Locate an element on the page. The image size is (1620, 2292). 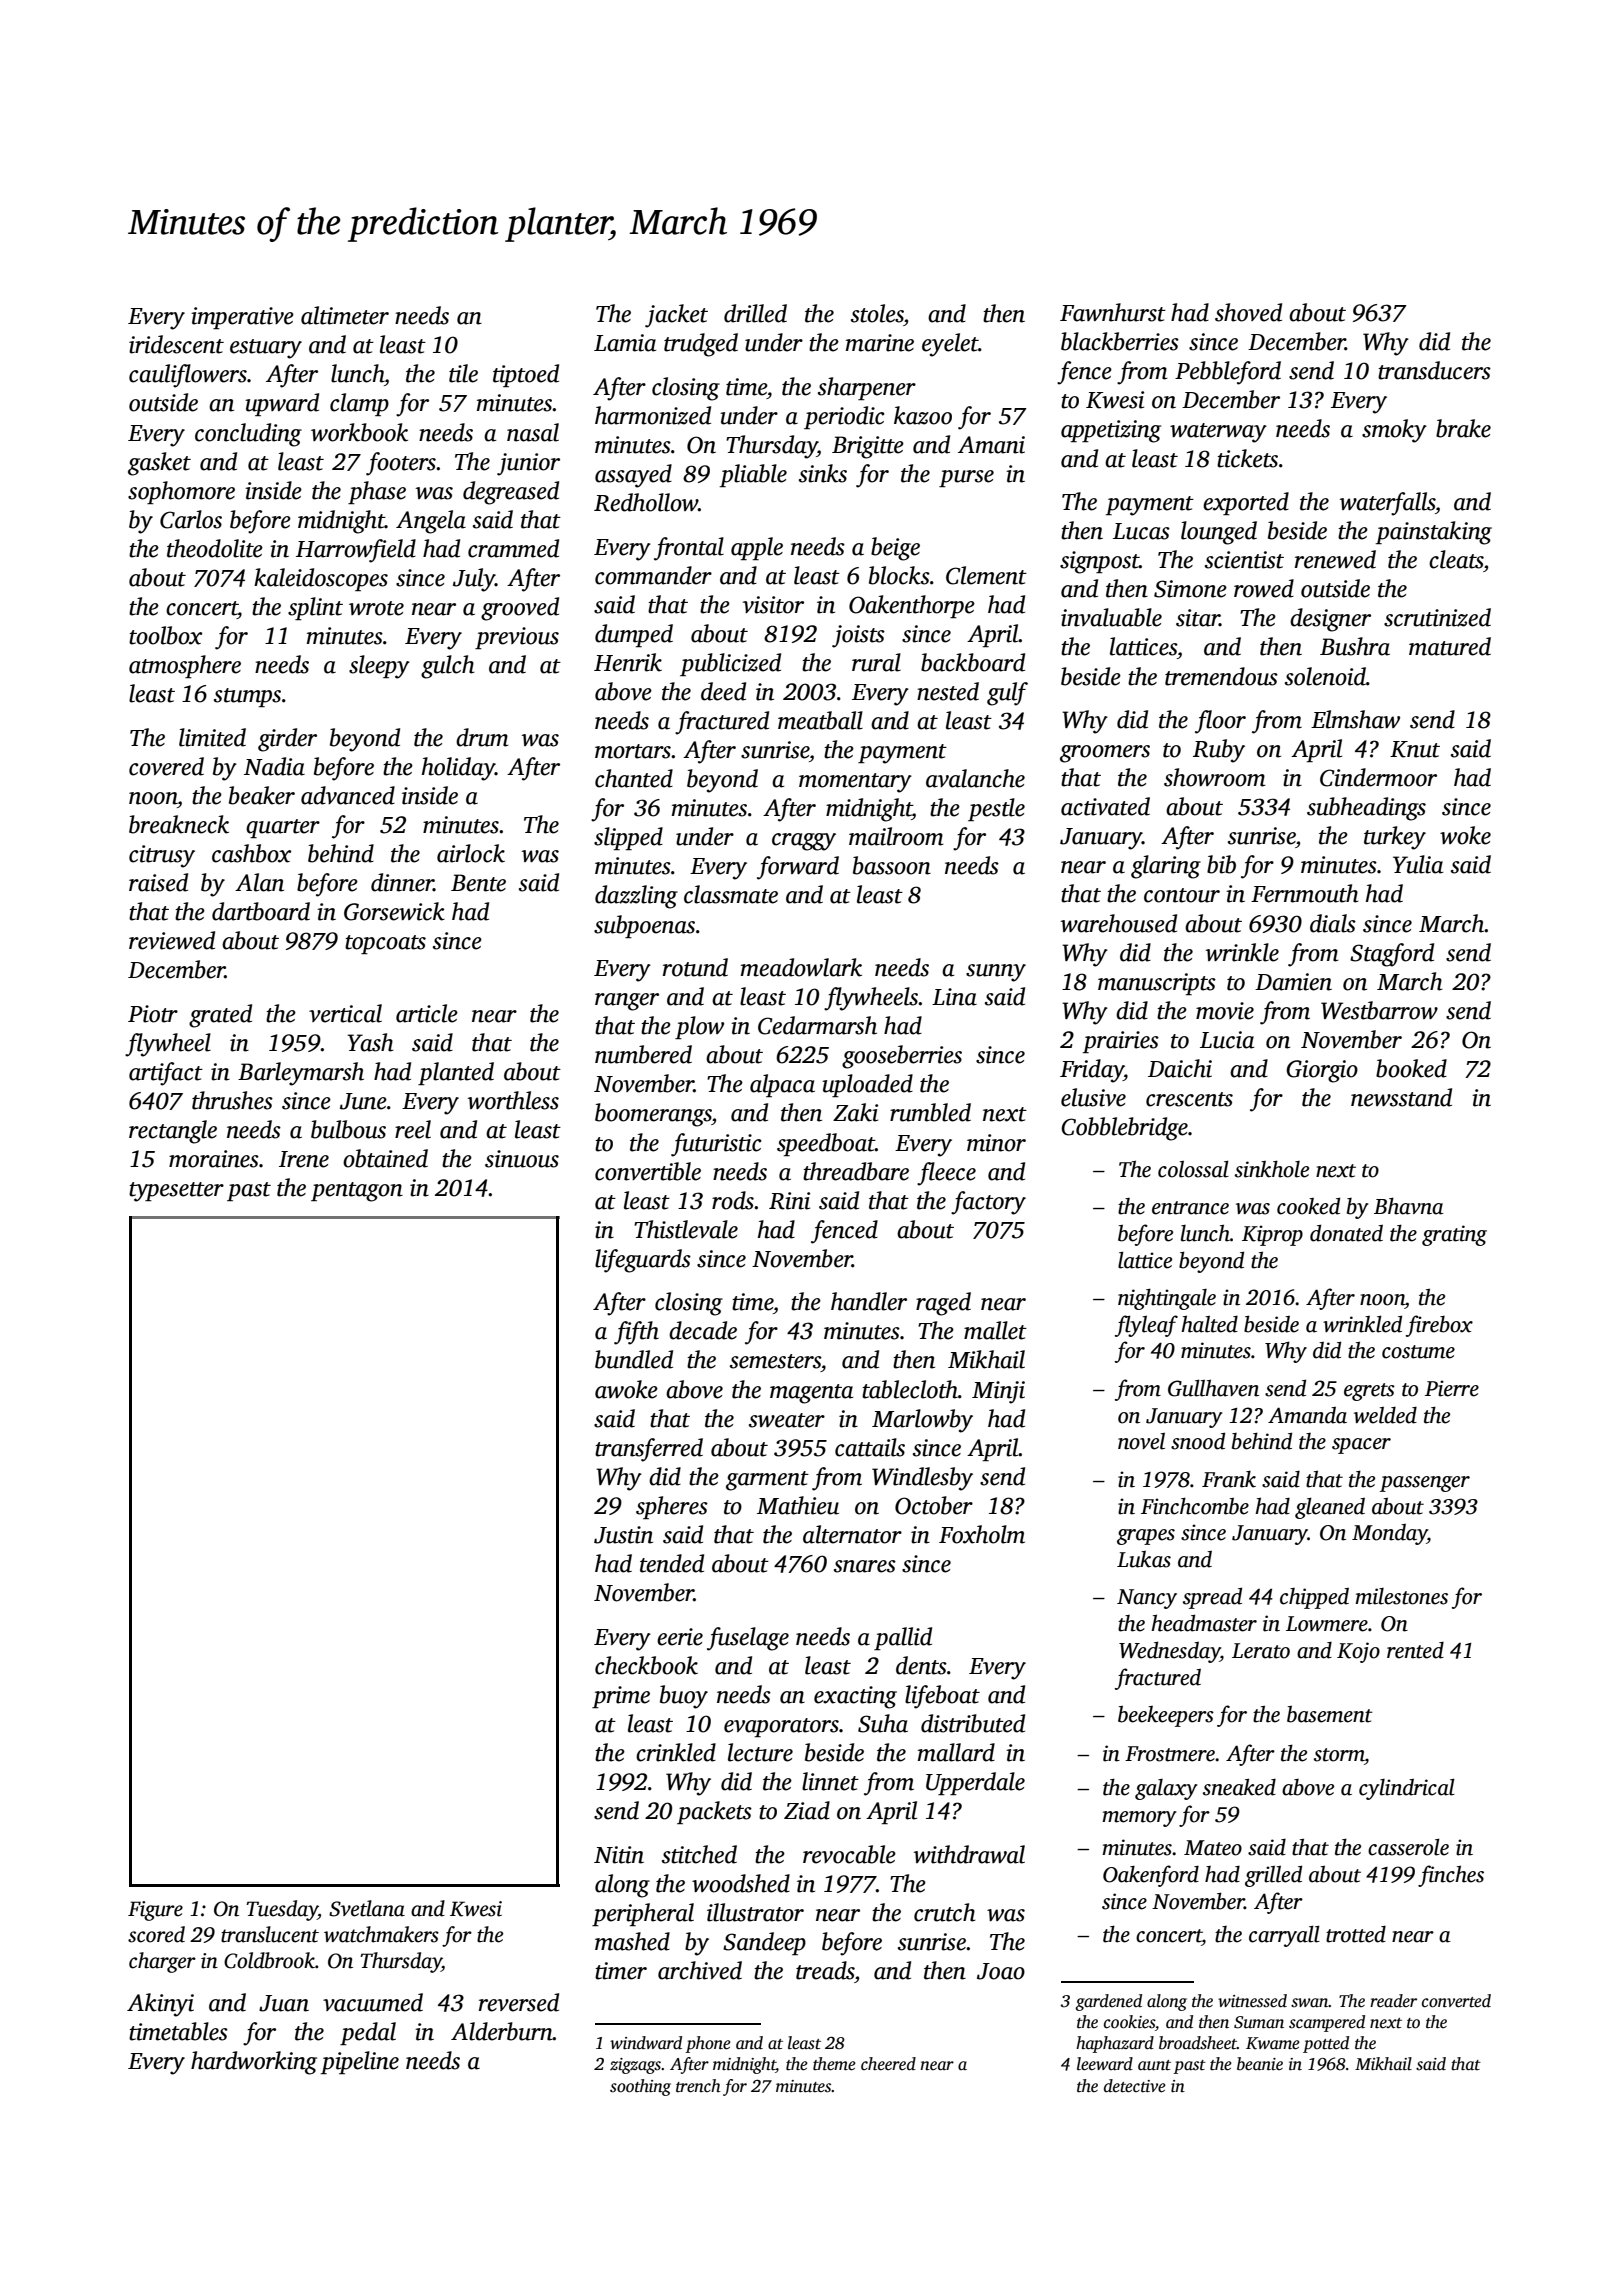
tile is located at coordinates (463, 373).
